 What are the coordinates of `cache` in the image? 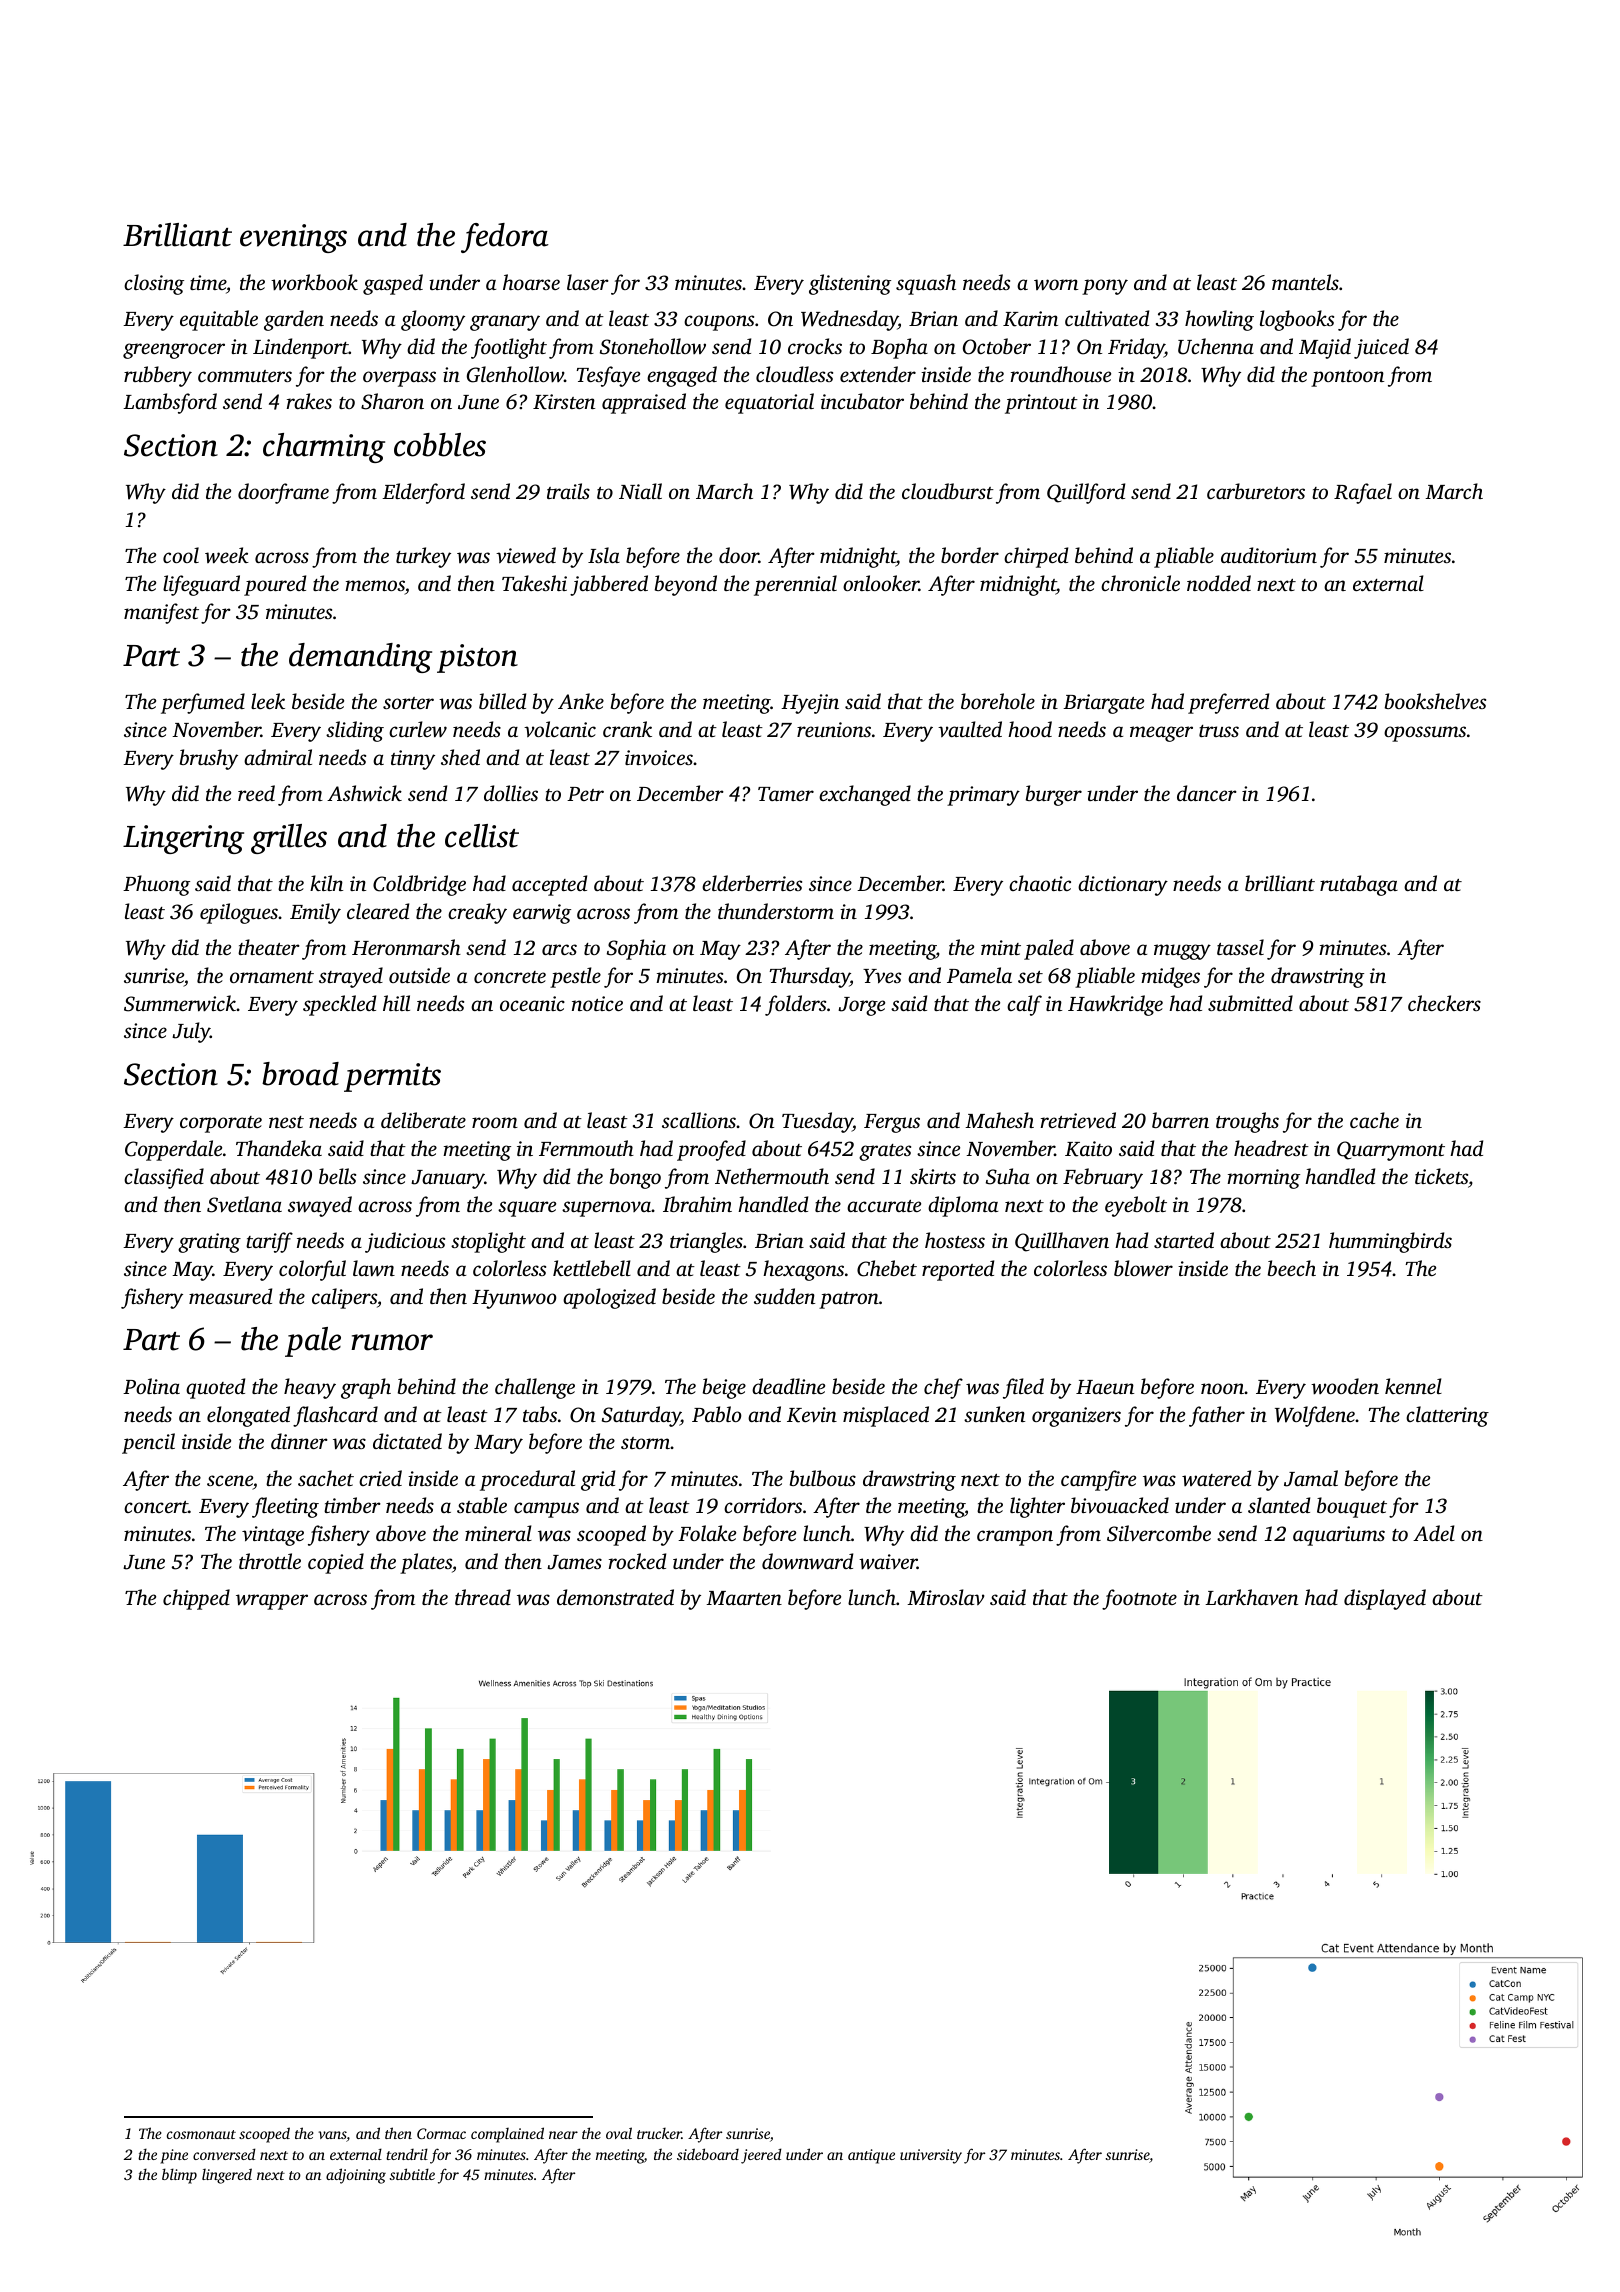 It's located at (1374, 1120).
